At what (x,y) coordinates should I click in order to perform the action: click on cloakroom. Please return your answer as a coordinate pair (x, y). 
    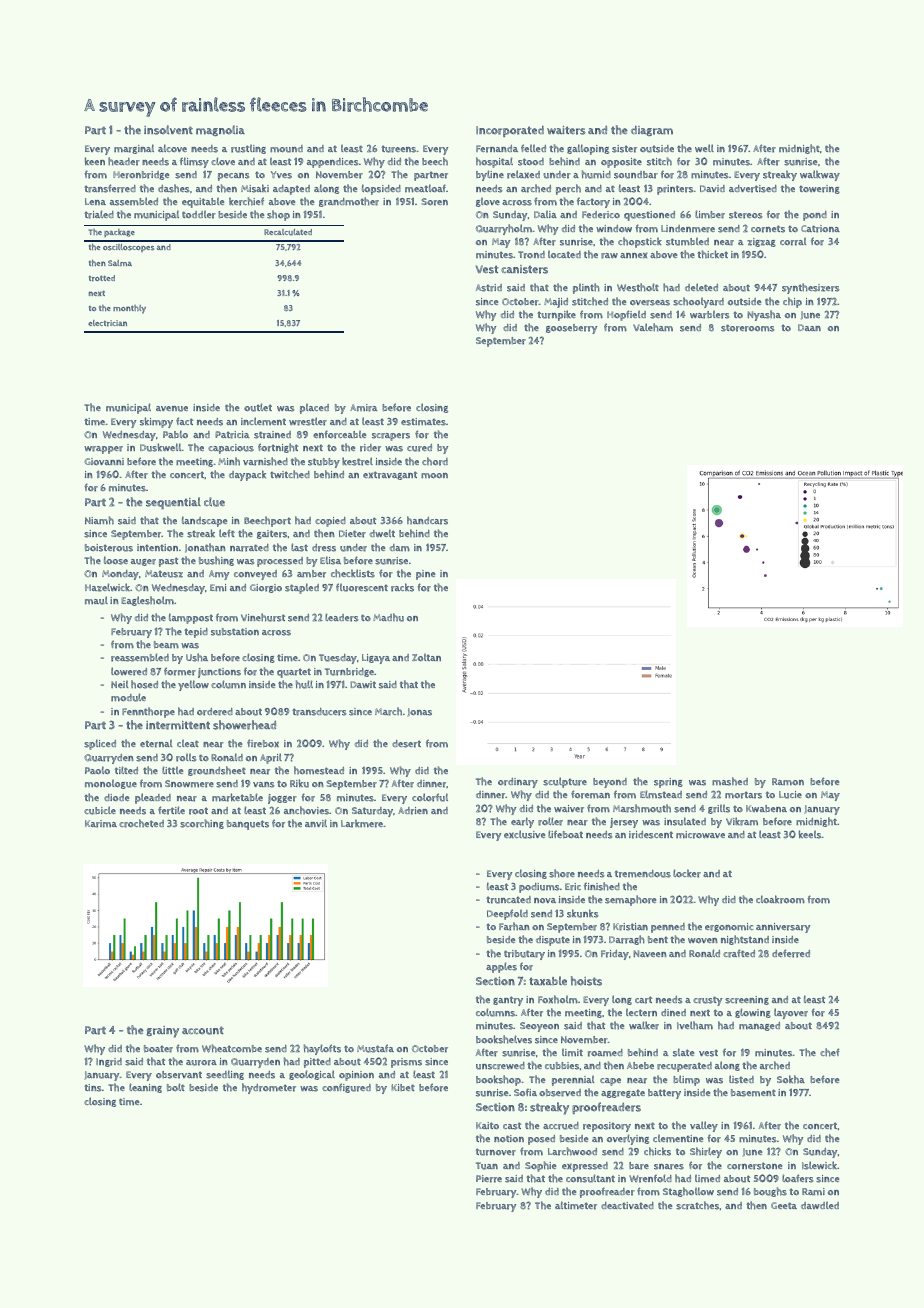
    Looking at the image, I should click on (780, 899).
